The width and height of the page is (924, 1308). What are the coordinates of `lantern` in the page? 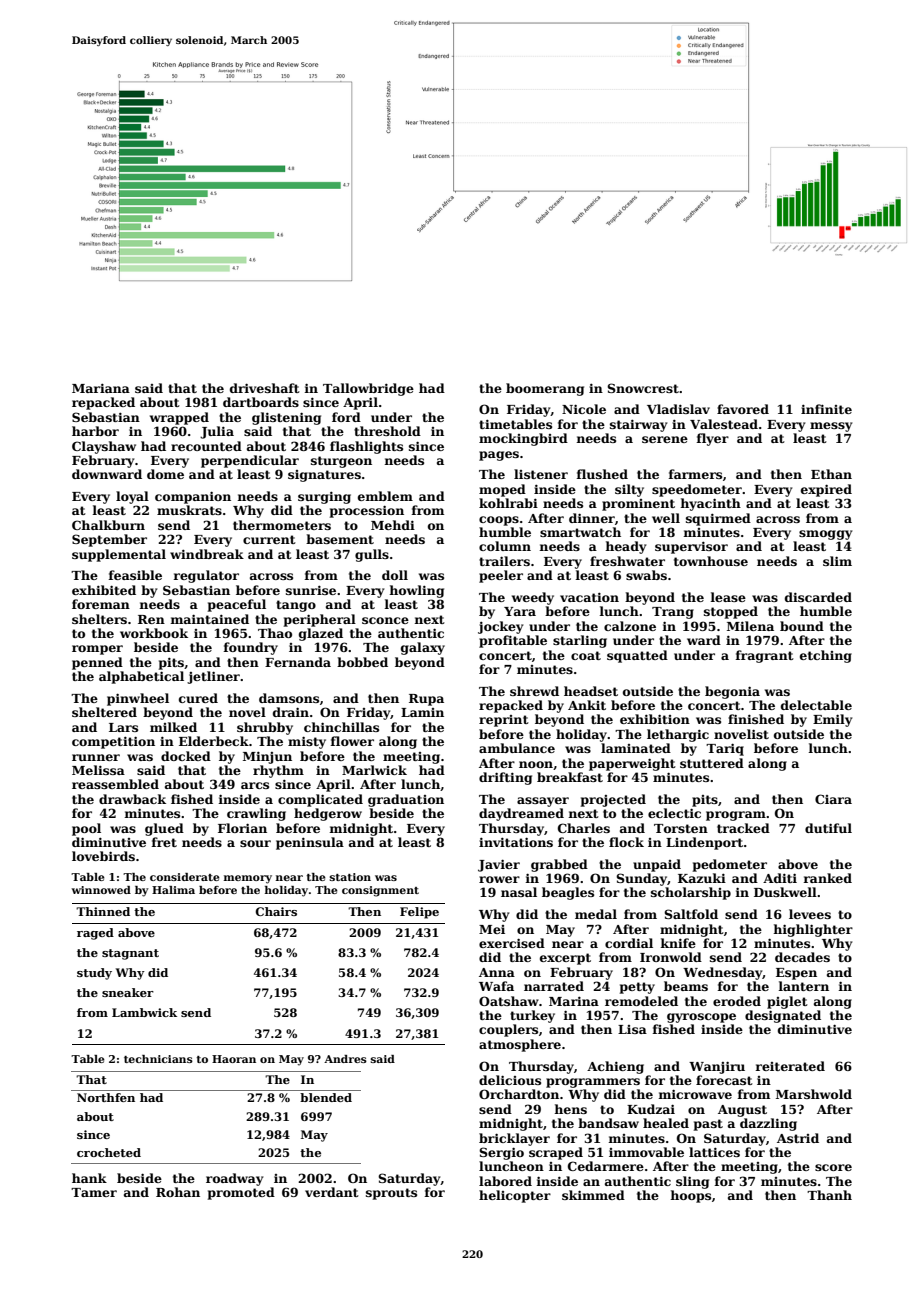 It's located at (803, 986).
